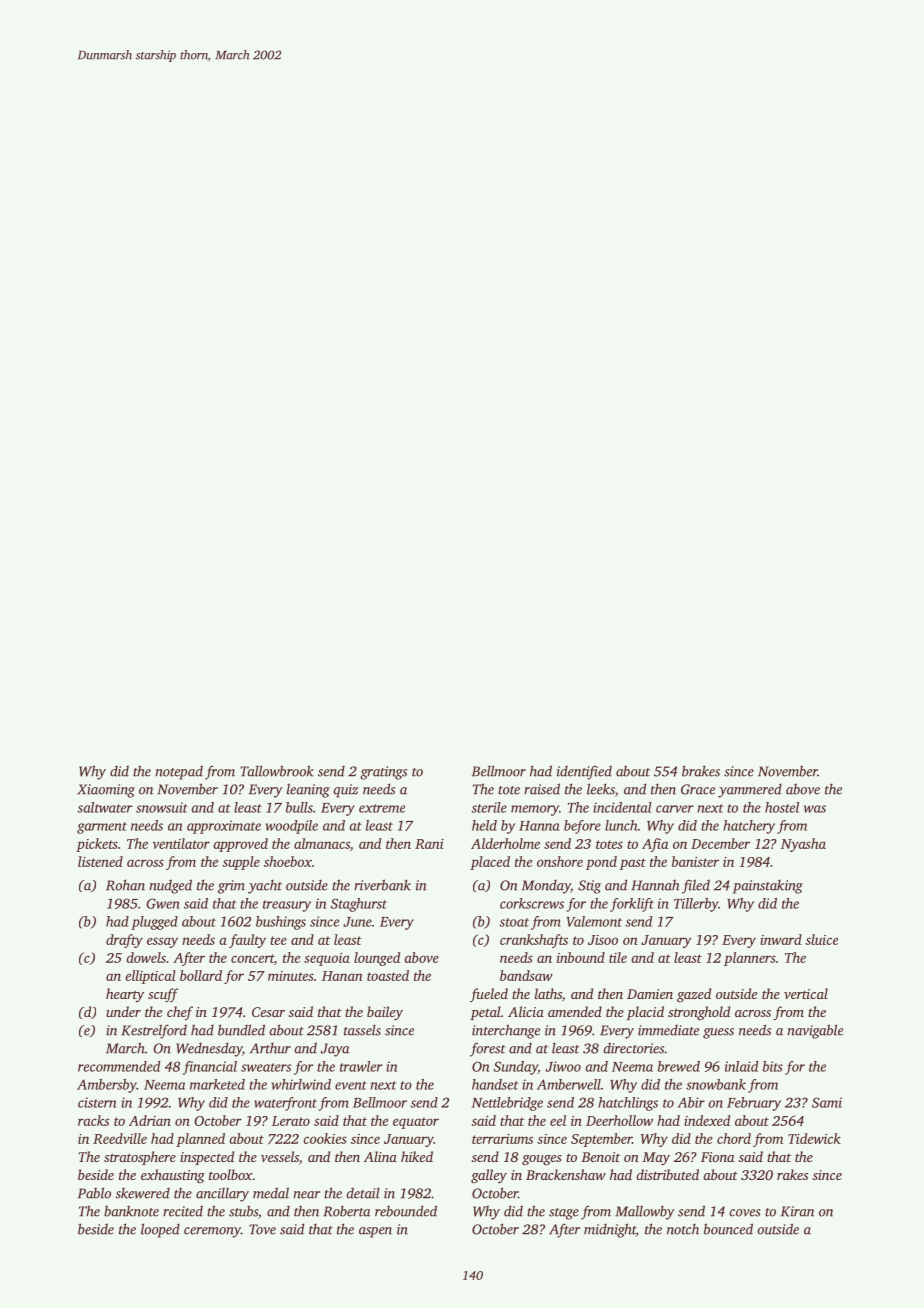 Image resolution: width=924 pixels, height=1308 pixels. I want to click on leeks, so click(601, 789).
